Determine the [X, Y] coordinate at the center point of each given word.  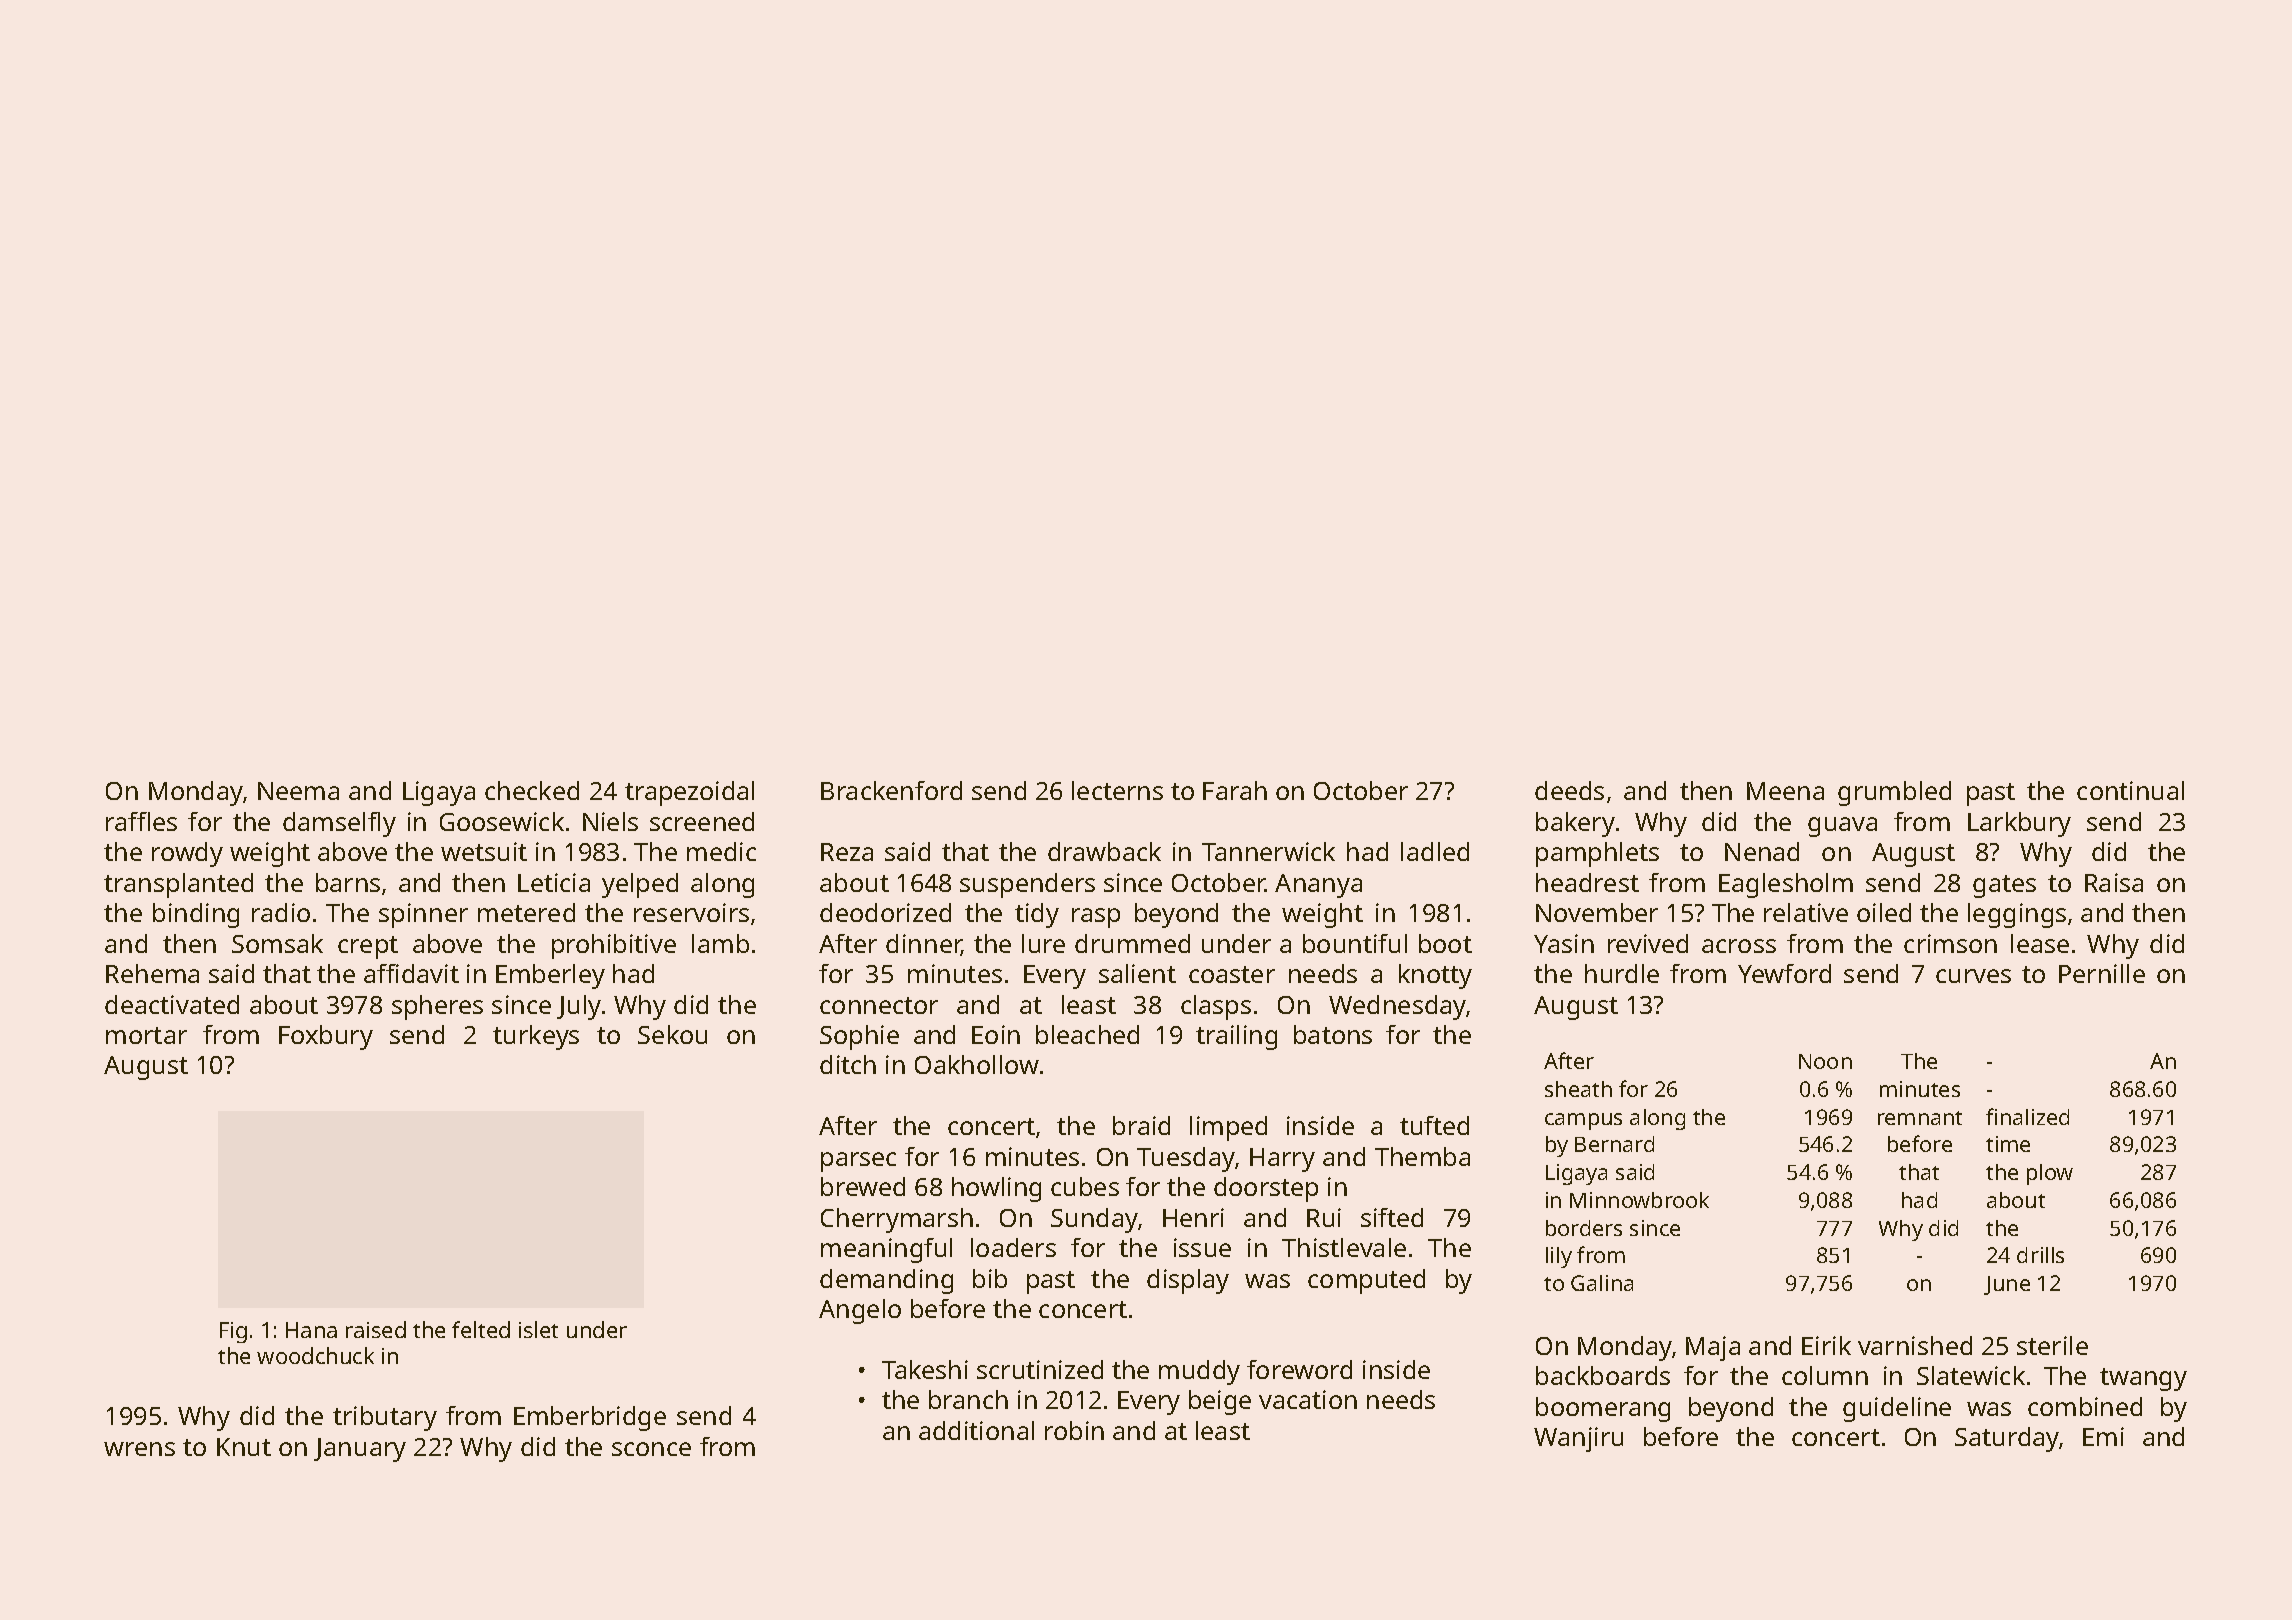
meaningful [886, 1250]
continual [2130, 790]
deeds [1569, 790]
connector [879, 1005]
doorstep [1266, 1189]
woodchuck [315, 1355]
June [2007, 1285]
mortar [146, 1035]
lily [1559, 1257]
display [1188, 1281]
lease [2040, 943]
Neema [298, 791]
